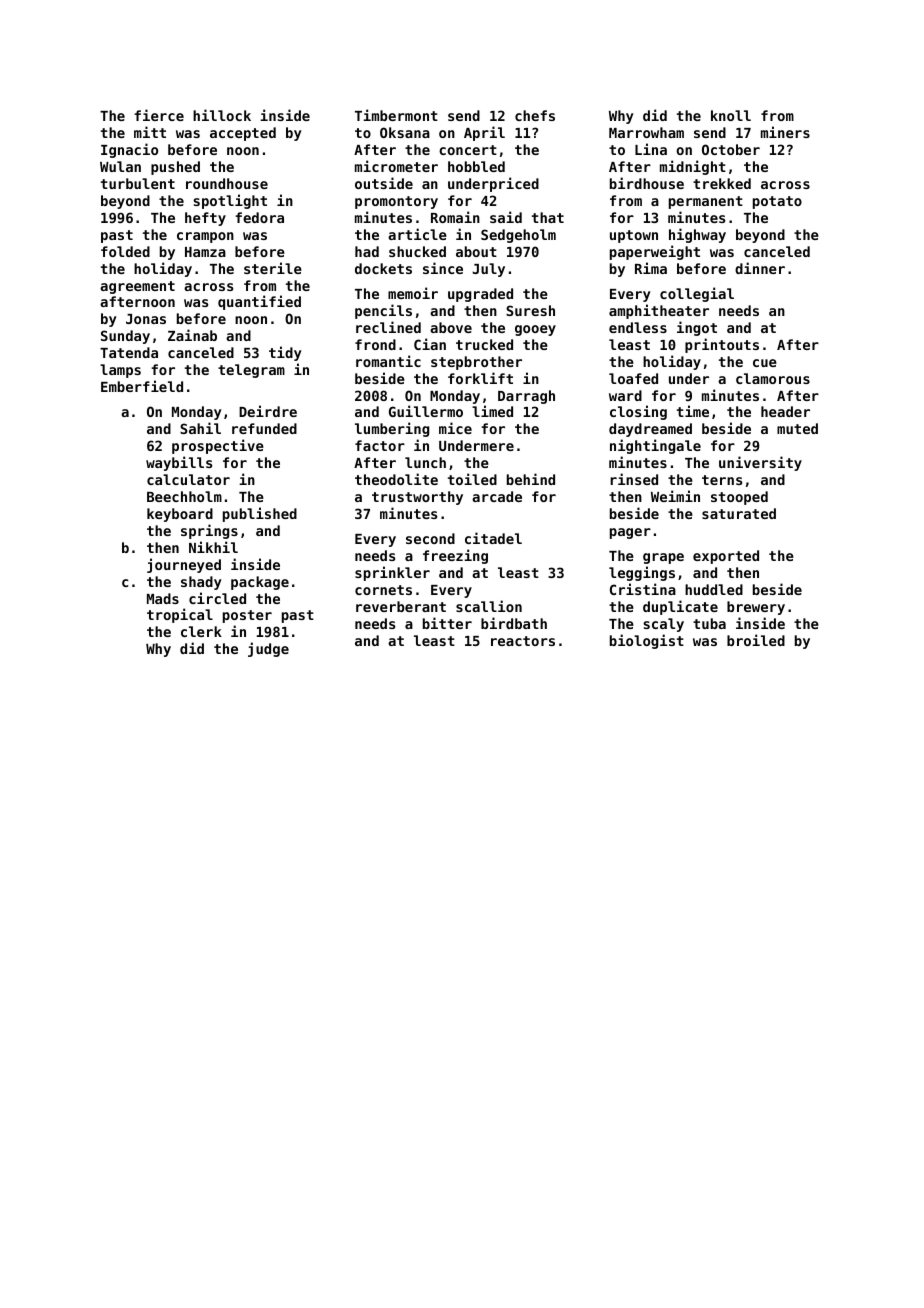  I want to click on Deirdre, so click(268, 411).
